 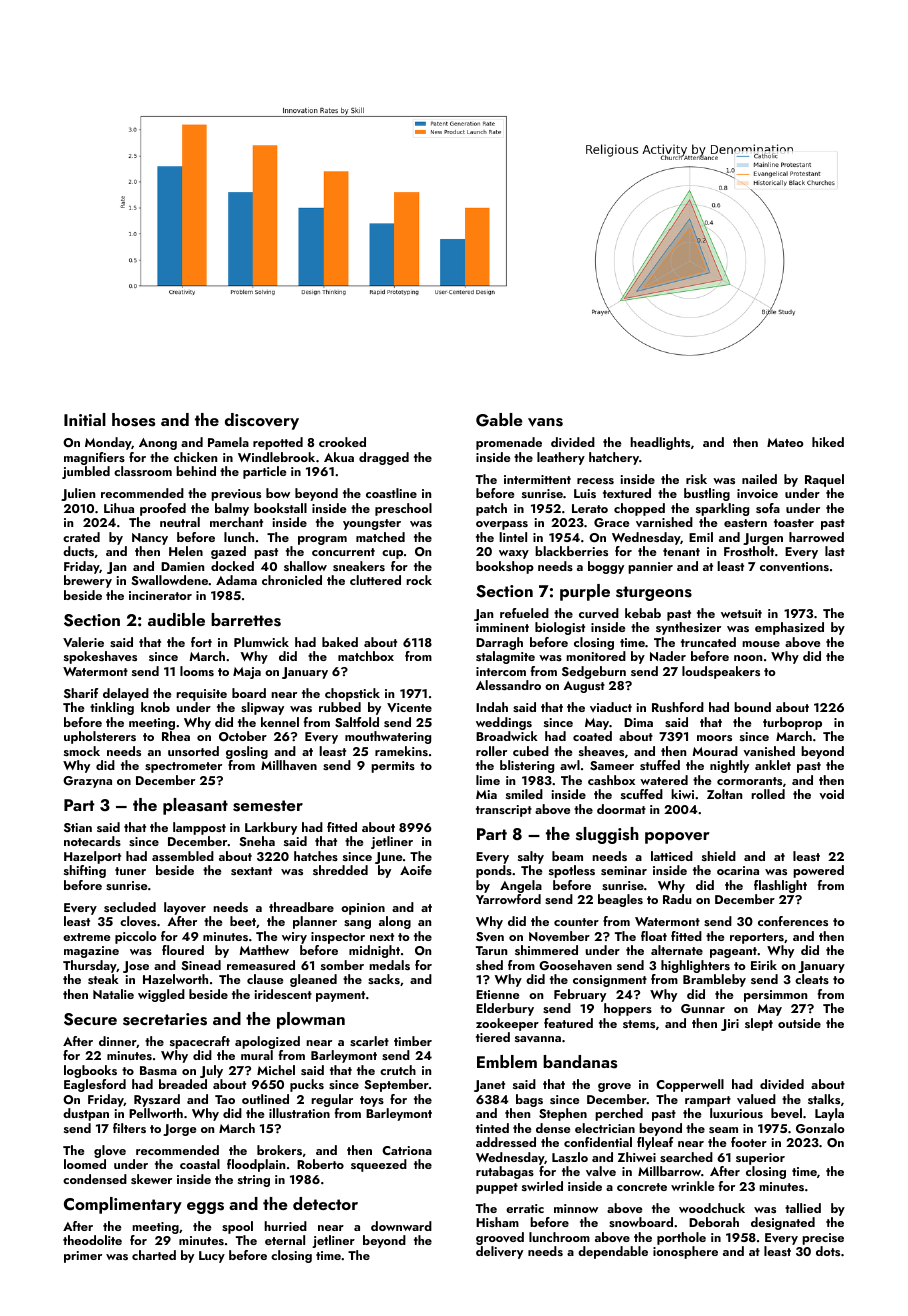 What do you see at coordinates (660, 443) in the screenshot?
I see `headlights` at bounding box center [660, 443].
